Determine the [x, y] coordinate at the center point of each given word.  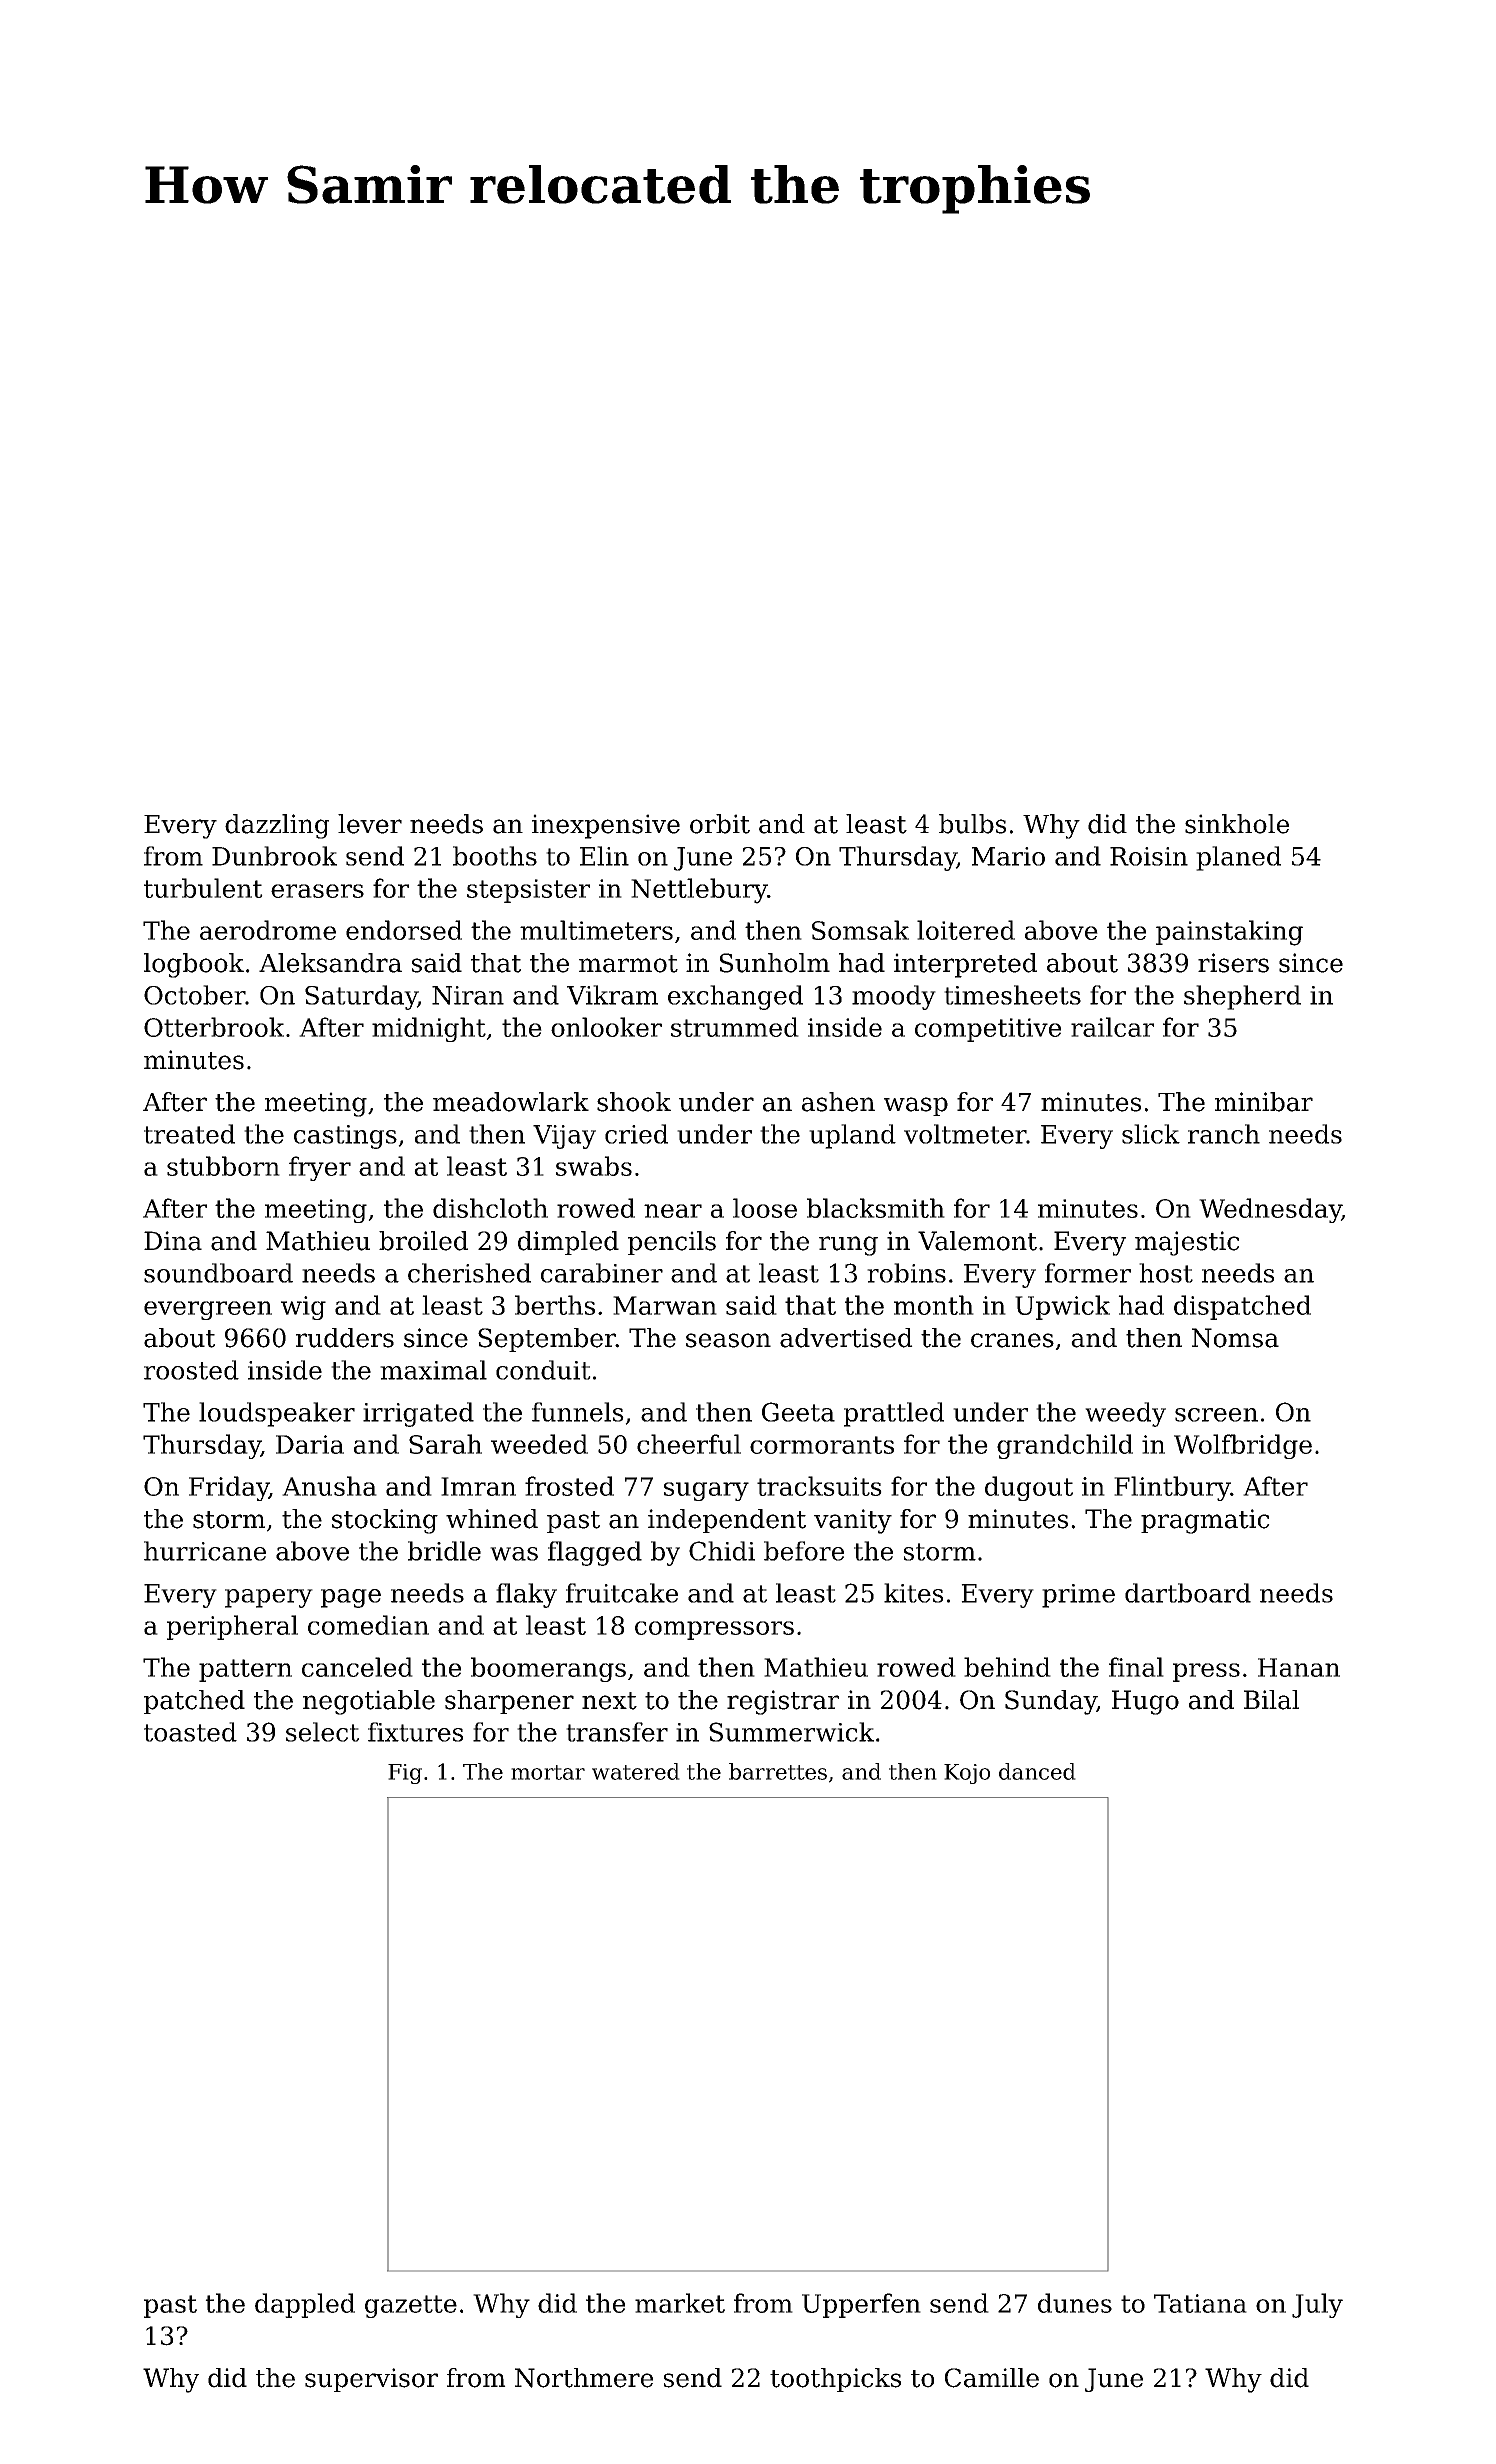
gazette [411, 2306]
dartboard [1188, 1593]
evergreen [208, 1310]
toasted [190, 1732]
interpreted [965, 965]
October [195, 995]
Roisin [1149, 856]
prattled [894, 1414]
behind [1007, 1667]
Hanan [1299, 1667]
